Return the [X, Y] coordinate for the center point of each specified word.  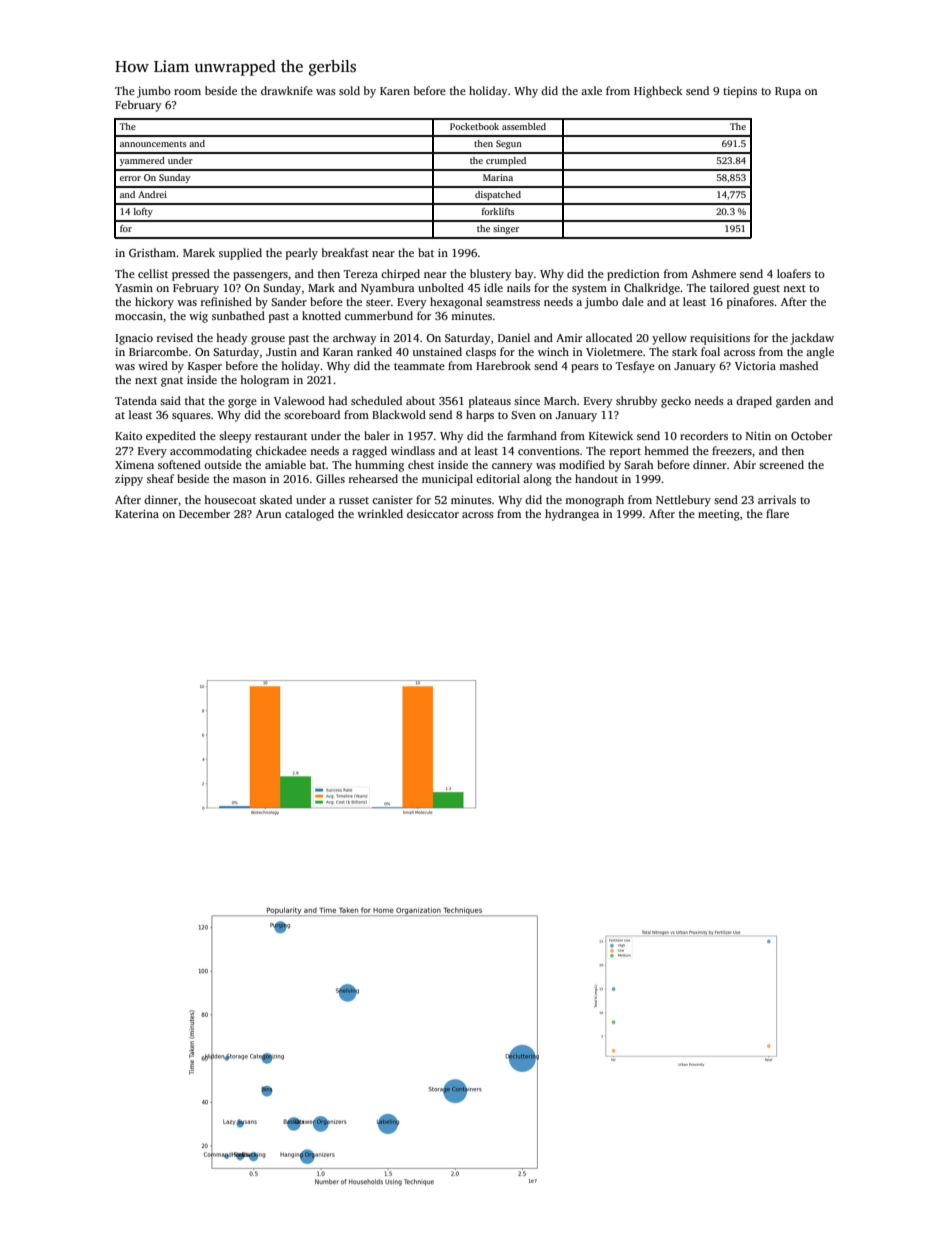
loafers [794, 273]
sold [349, 90]
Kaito [128, 435]
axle [591, 90]
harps [480, 416]
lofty [143, 212]
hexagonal [456, 303]
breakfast [345, 252]
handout [596, 478]
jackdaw [812, 339]
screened [781, 464]
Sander [289, 301]
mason [249, 480]
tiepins [740, 92]
